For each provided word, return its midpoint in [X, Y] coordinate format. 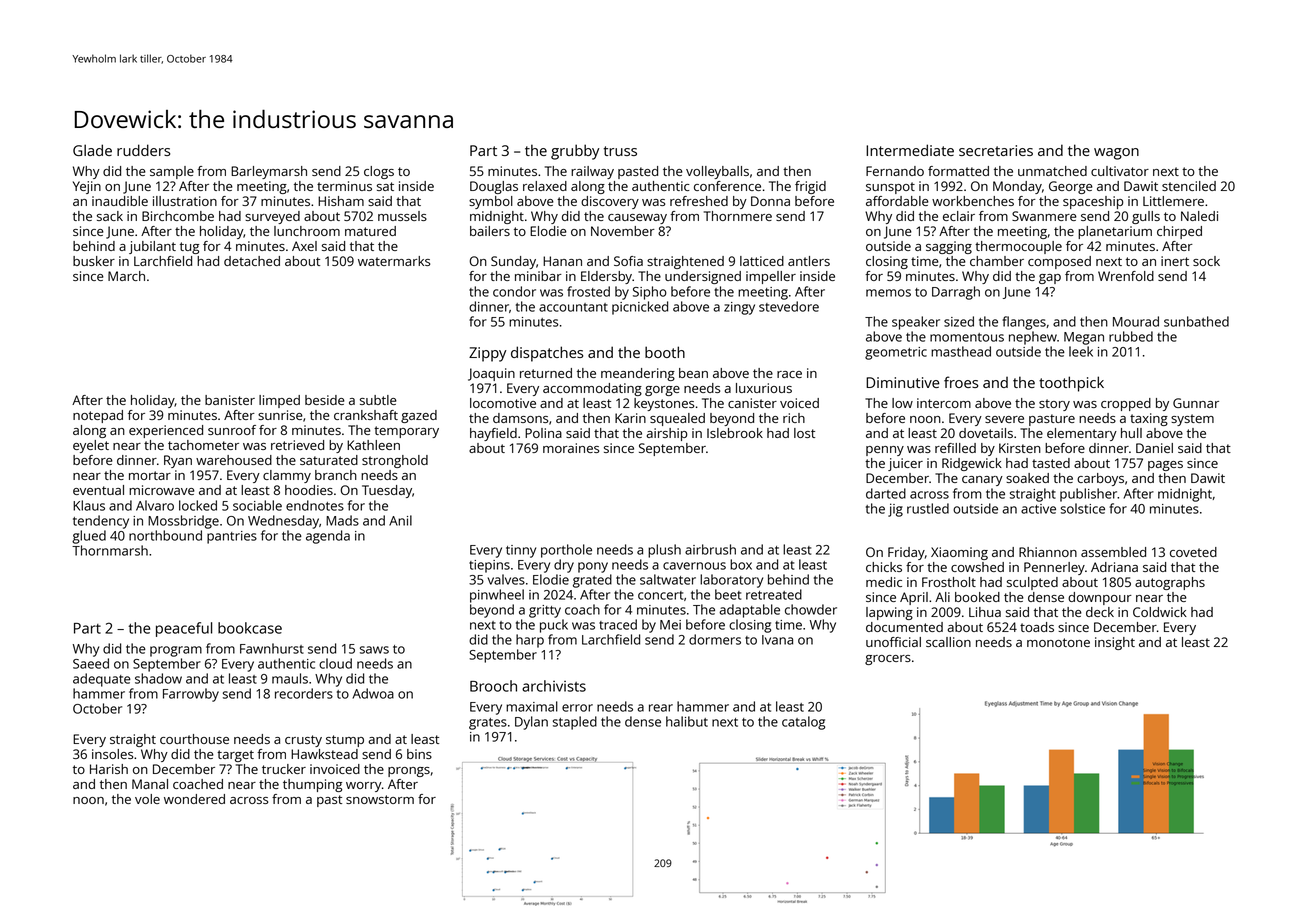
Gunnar [1196, 403]
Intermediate [910, 150]
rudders [143, 150]
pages [1165, 466]
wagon [1116, 154]
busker [94, 261]
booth [665, 352]
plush [664, 551]
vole [147, 799]
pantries [232, 537]
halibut [687, 721]
